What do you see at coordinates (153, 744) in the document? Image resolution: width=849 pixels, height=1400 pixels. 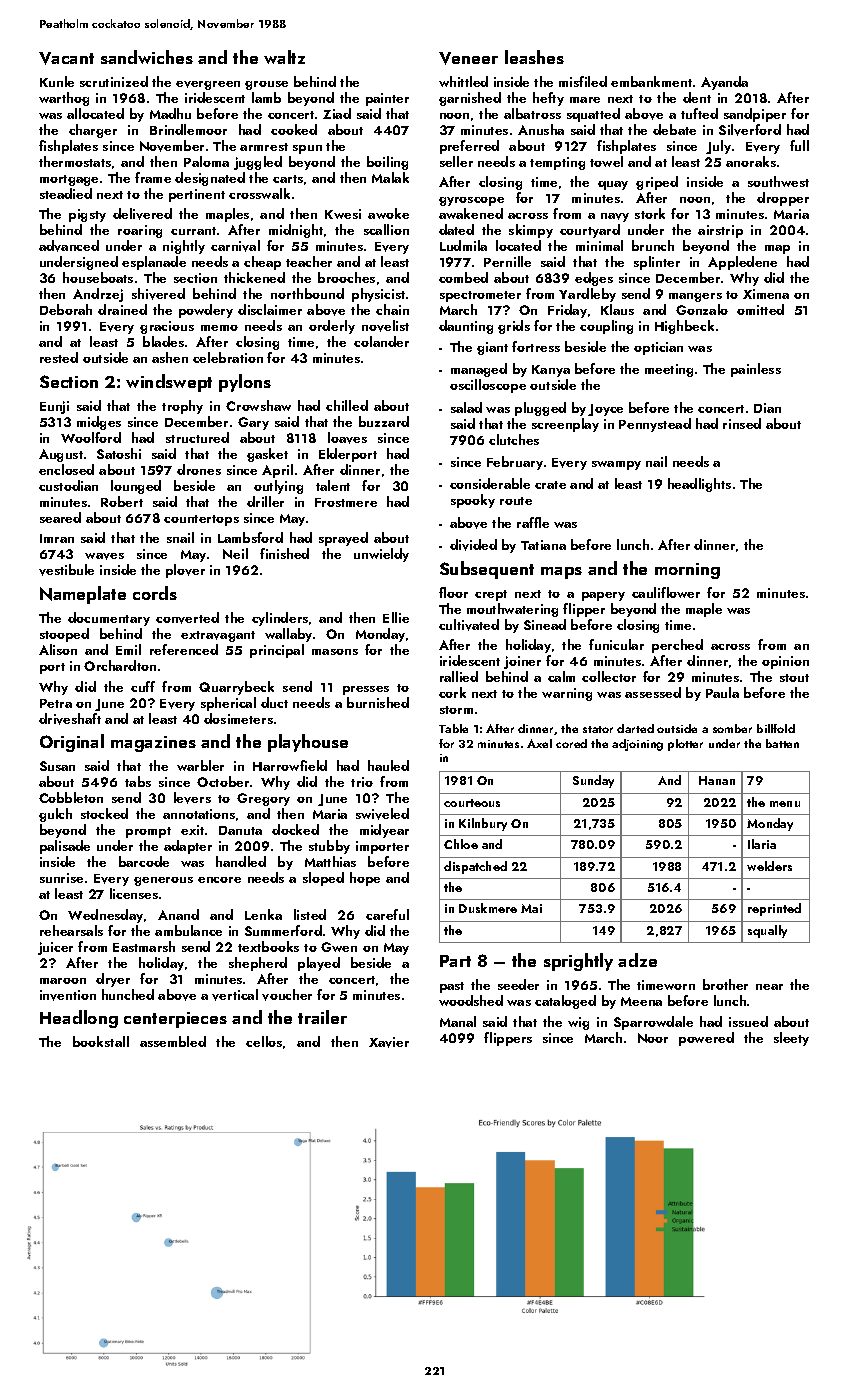 I see `magazines` at bounding box center [153, 744].
